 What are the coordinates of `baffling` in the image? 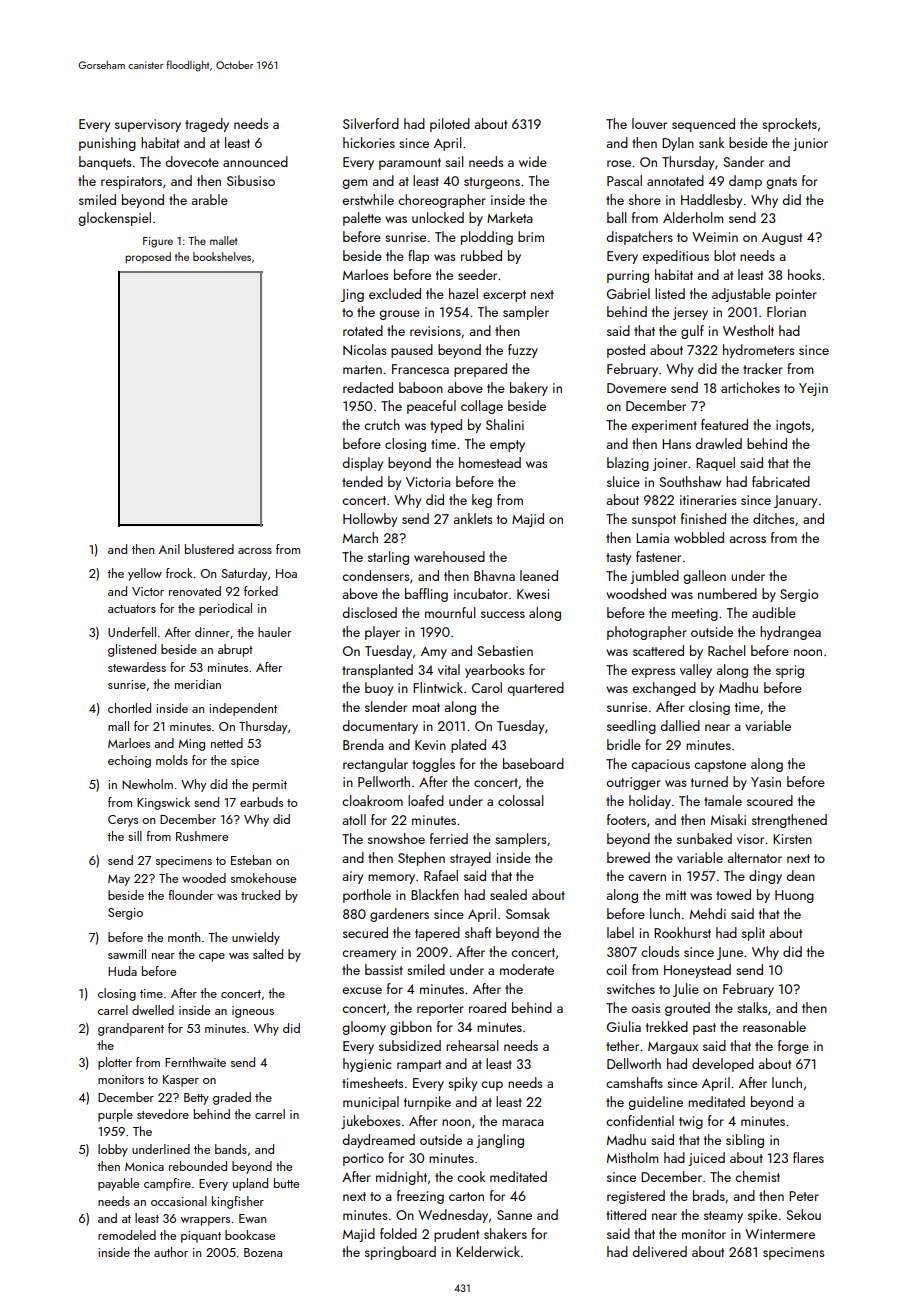 It's located at (426, 595).
